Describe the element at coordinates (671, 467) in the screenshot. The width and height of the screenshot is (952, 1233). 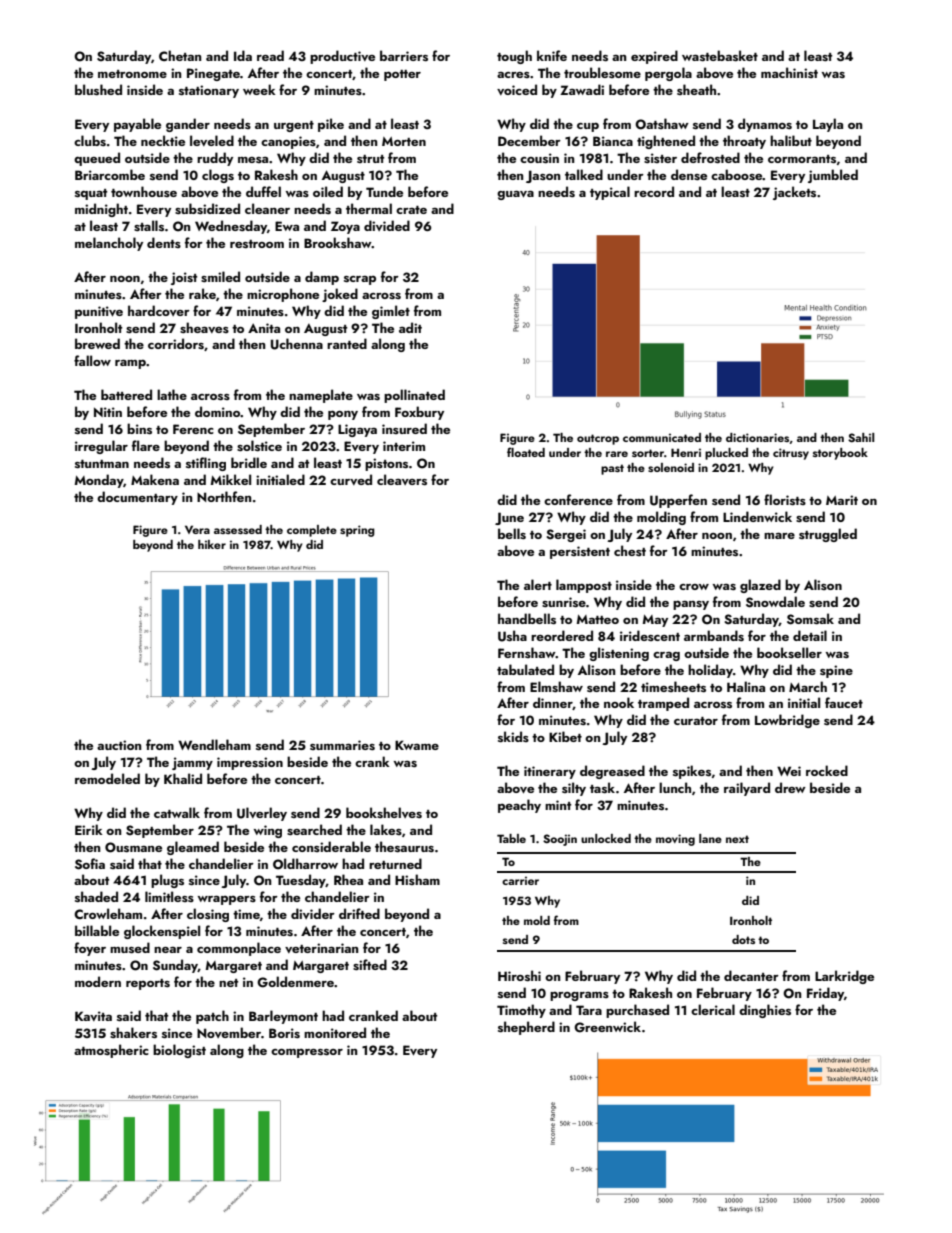
I see `solenoid` at that location.
